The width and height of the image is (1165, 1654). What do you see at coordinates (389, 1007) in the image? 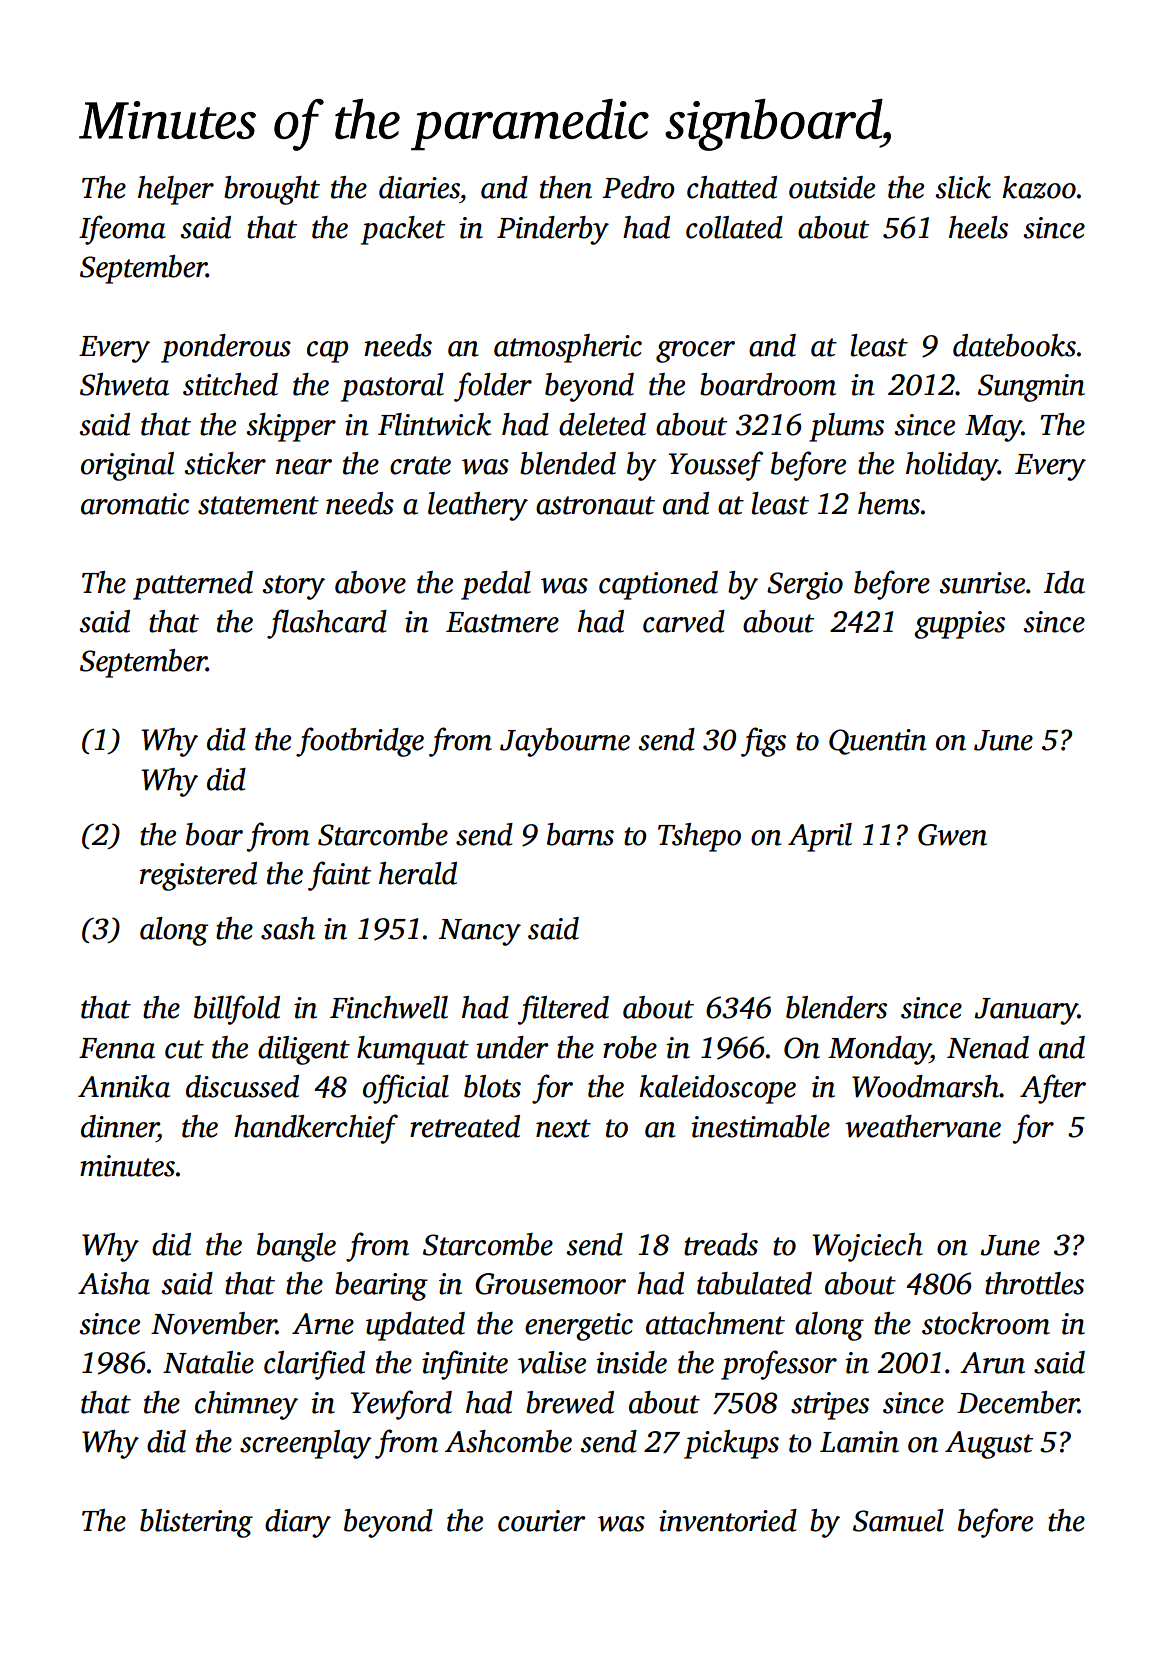
I see `Finchwell` at bounding box center [389, 1007].
